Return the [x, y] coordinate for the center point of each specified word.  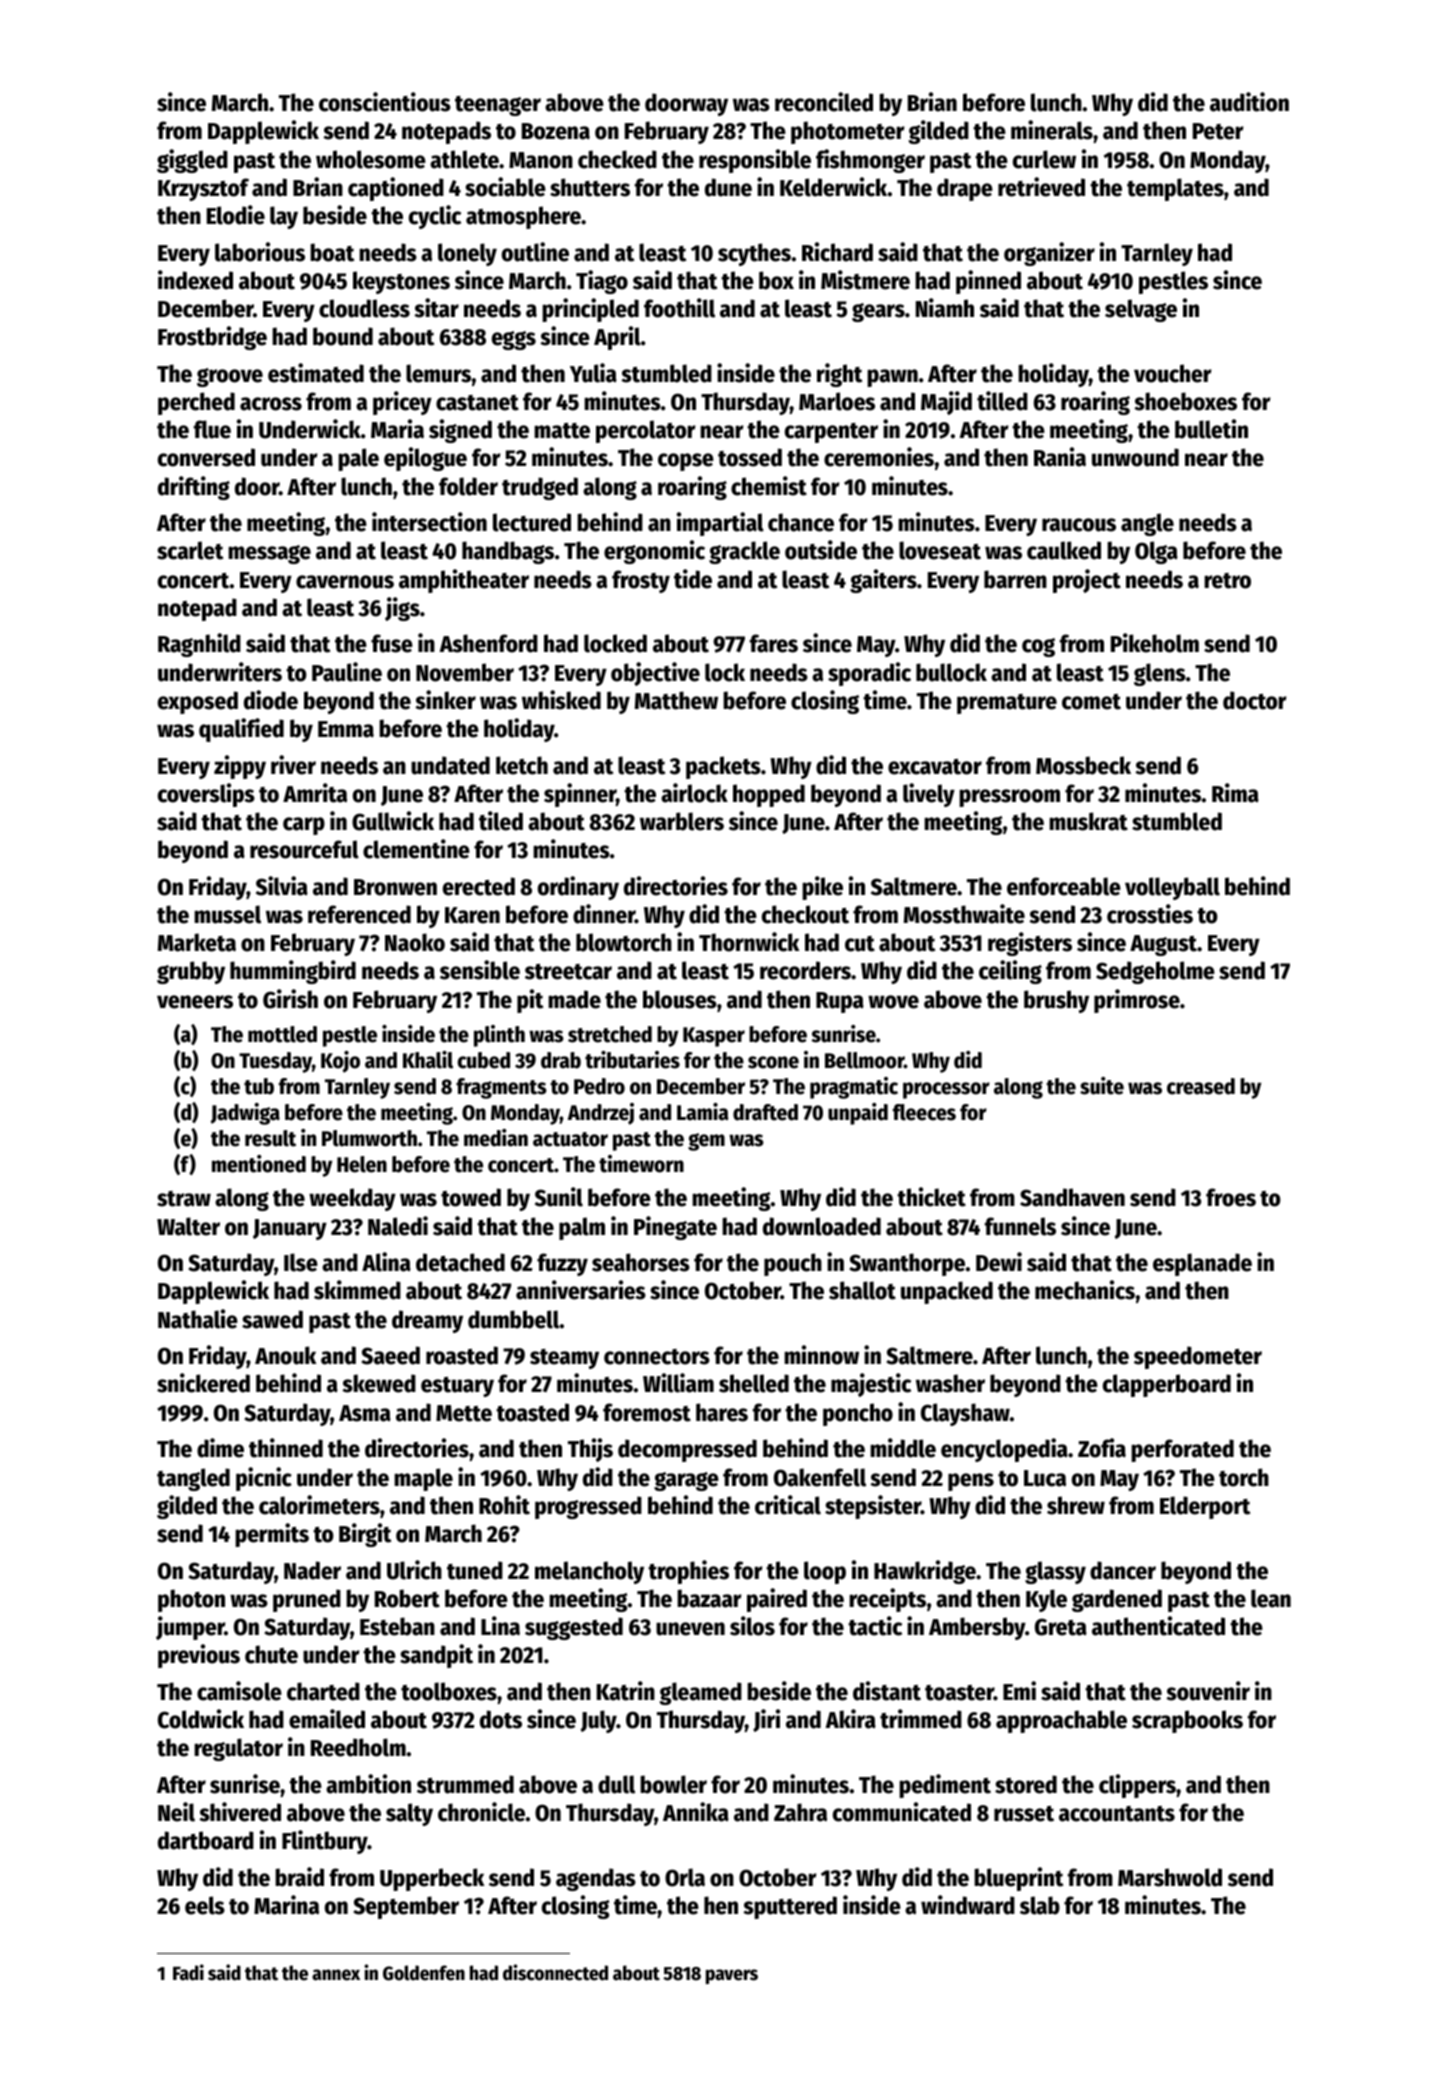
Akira [850, 1719]
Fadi [188, 1972]
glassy [1055, 1572]
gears [878, 312]
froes [1231, 1197]
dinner [604, 914]
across [271, 404]
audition [1249, 102]
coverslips [206, 795]
